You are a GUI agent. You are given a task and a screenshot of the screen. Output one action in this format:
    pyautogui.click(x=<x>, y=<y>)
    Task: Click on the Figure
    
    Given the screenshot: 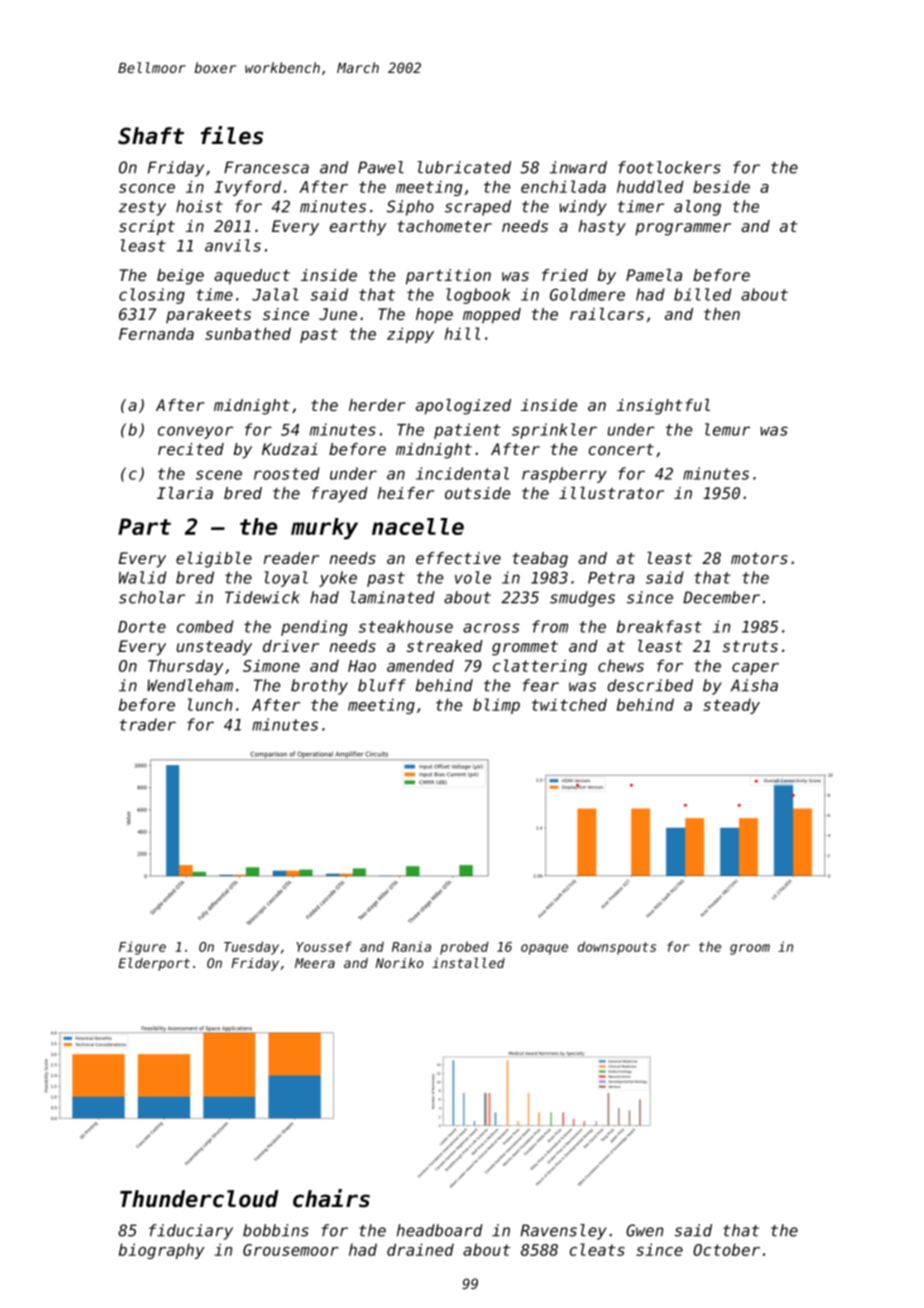 What is the action you would take?
    pyautogui.click(x=142, y=948)
